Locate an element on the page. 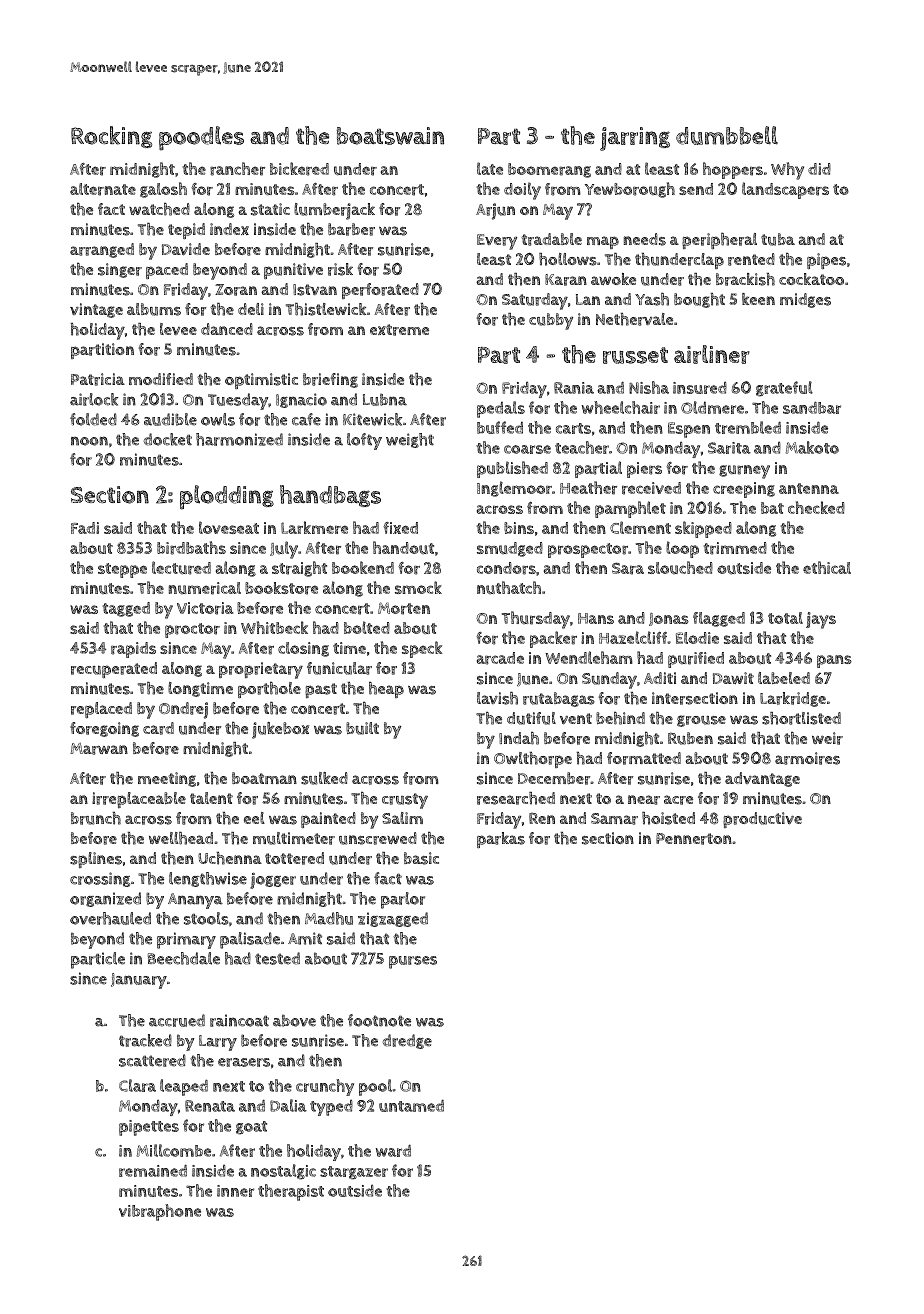  extreme is located at coordinates (399, 330).
